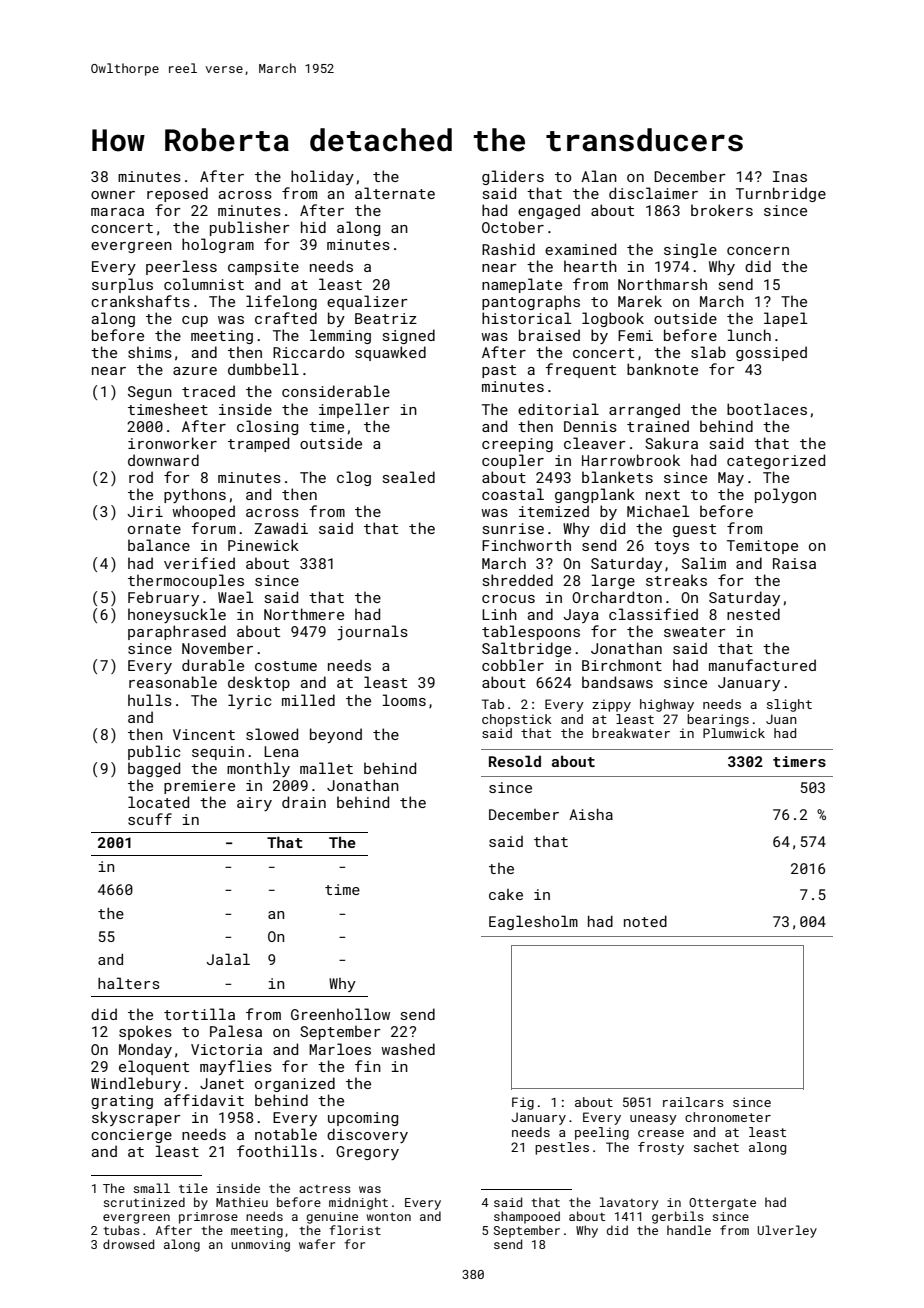  Describe the element at coordinates (693, 1102) in the document. I see `railcars` at that location.
